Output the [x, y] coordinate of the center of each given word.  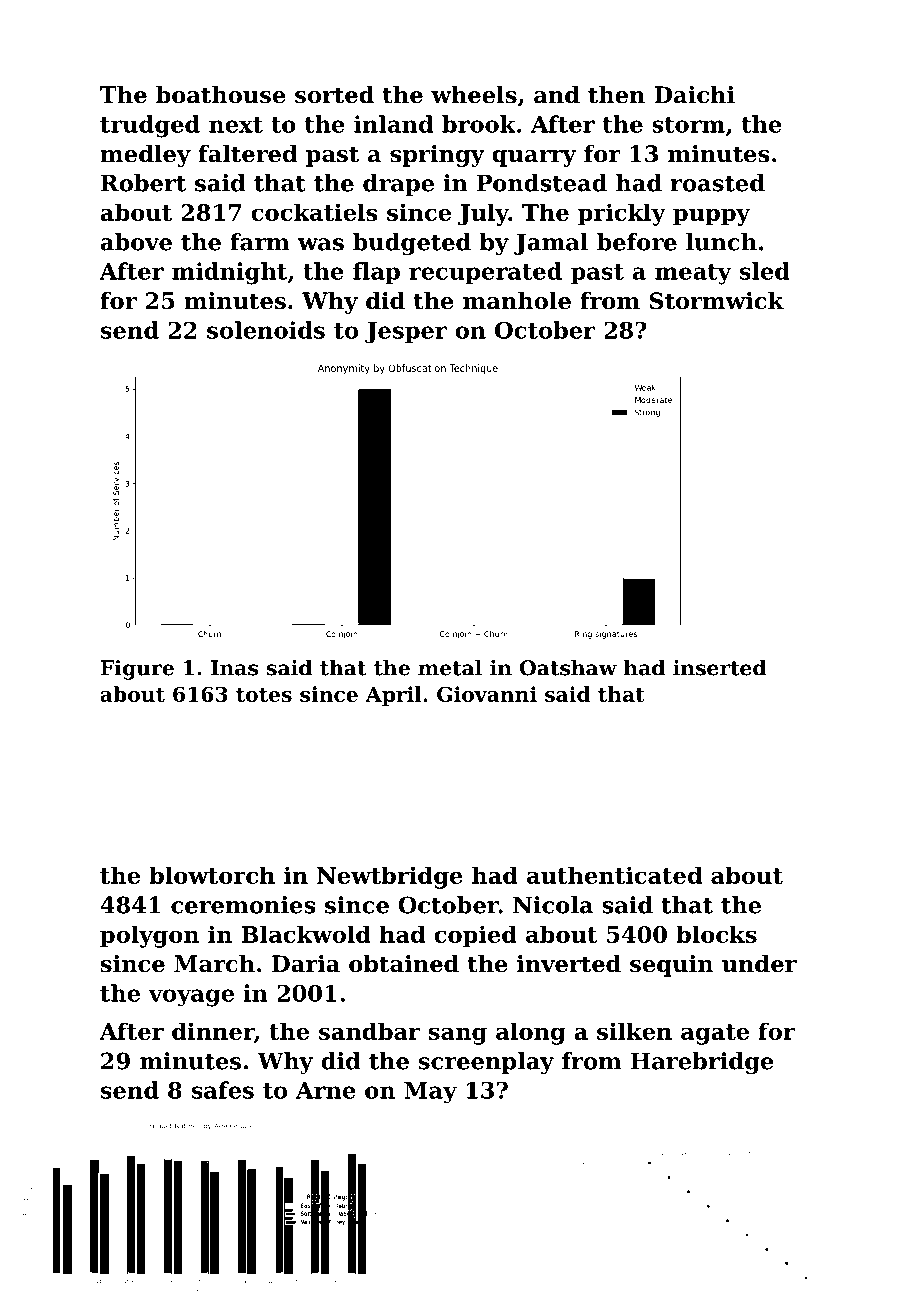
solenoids [266, 330]
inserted [720, 668]
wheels [474, 95]
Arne [326, 1090]
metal [450, 668]
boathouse [221, 95]
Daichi [694, 95]
